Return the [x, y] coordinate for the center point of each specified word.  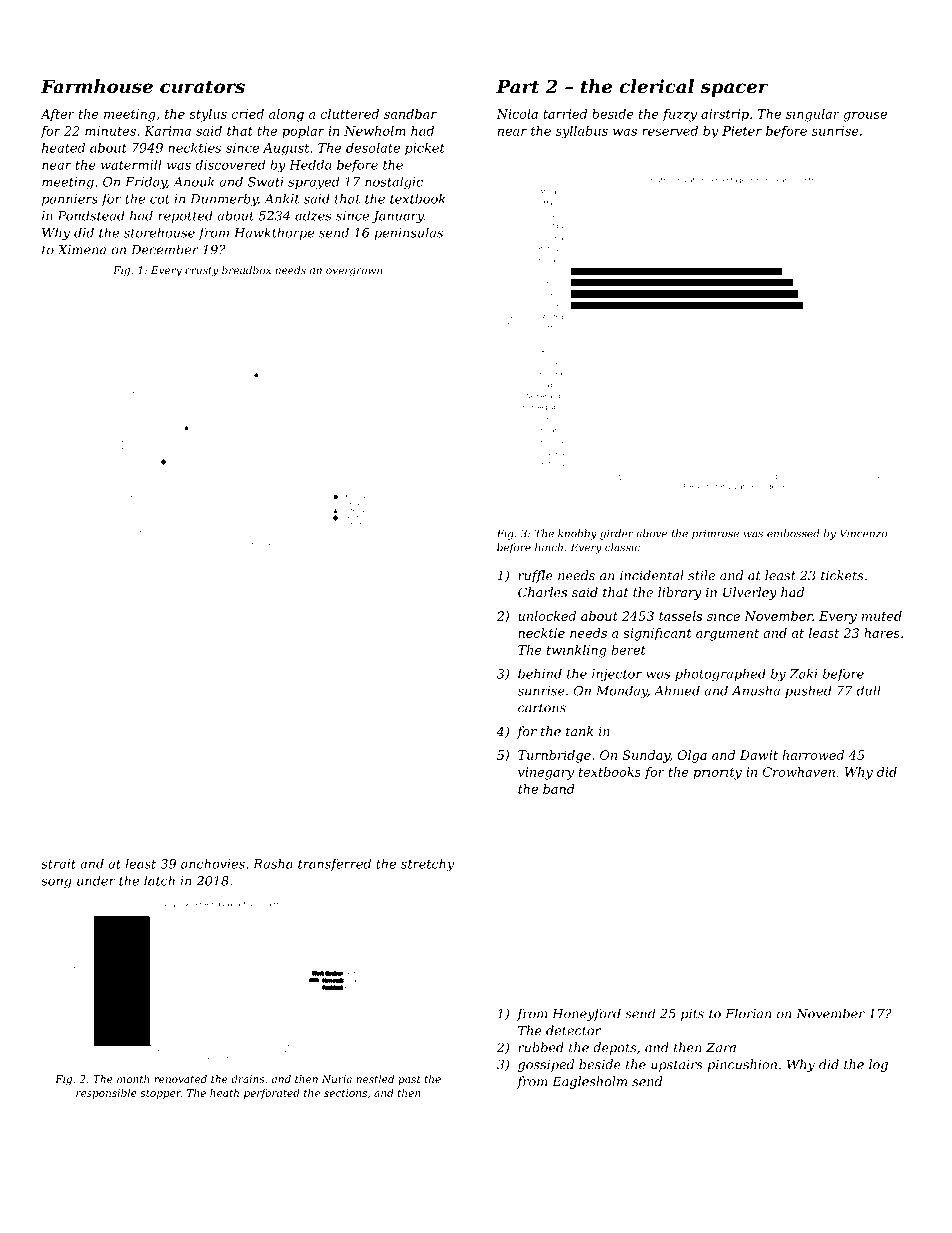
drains [248, 1079]
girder [617, 534]
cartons [542, 708]
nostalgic [394, 183]
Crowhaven [799, 772]
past [409, 1080]
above [651, 533]
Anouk [193, 181]
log [878, 1065]
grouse [865, 117]
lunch [549, 547]
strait [58, 864]
